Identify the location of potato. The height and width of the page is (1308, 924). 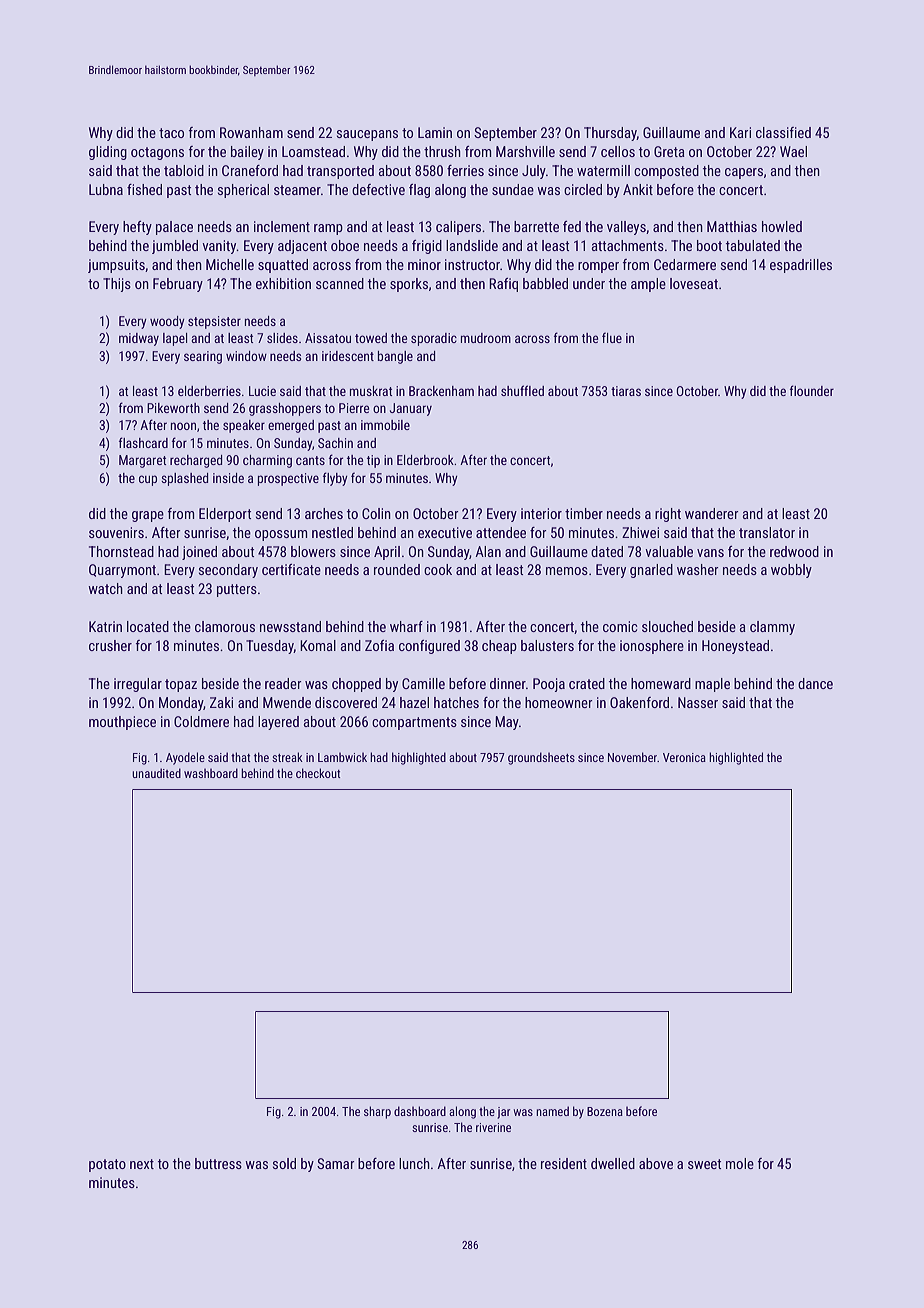
(107, 1165).
